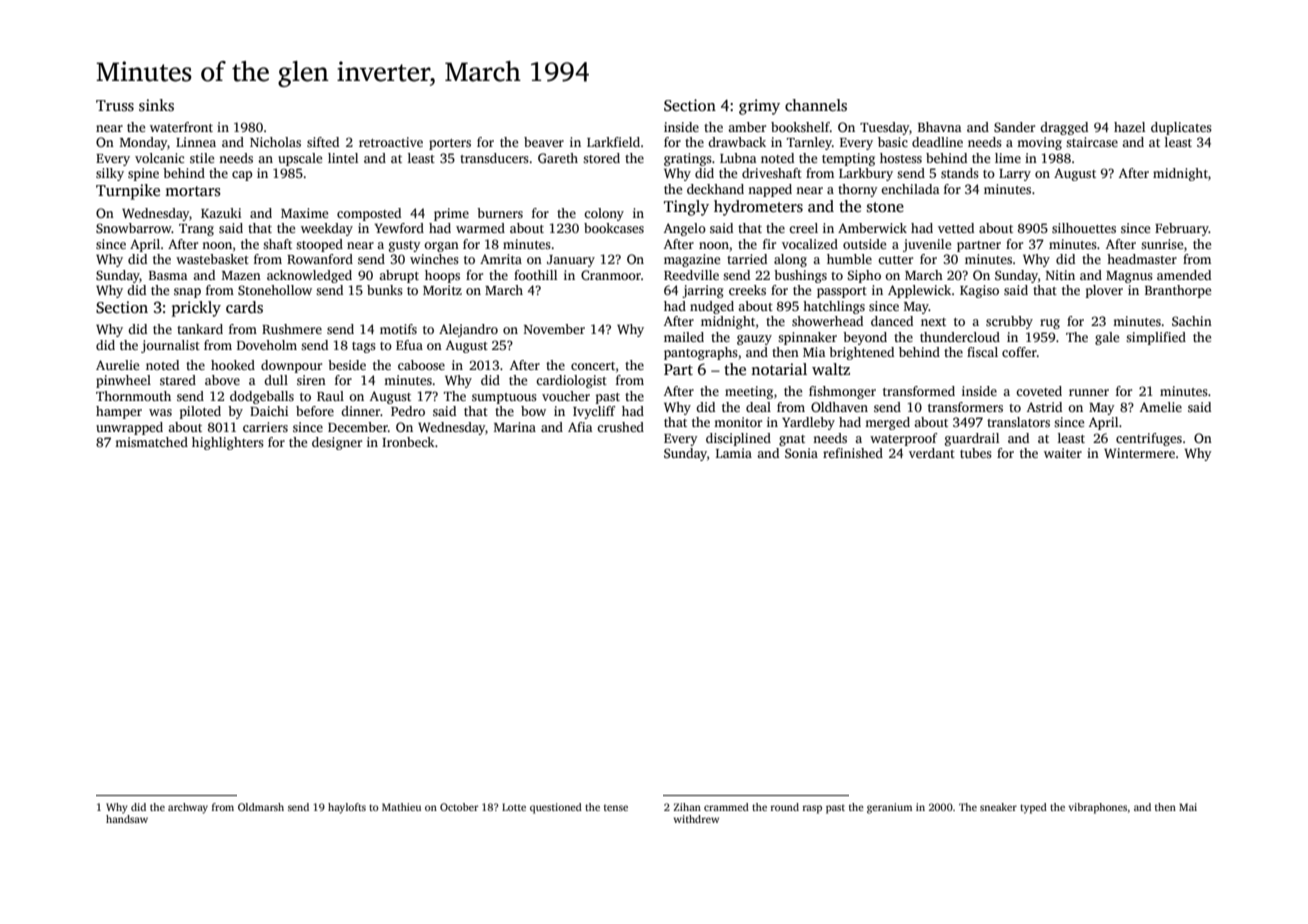 This screenshot has height=924, width=1308. What do you see at coordinates (494, 158) in the screenshot?
I see `transducers` at bounding box center [494, 158].
